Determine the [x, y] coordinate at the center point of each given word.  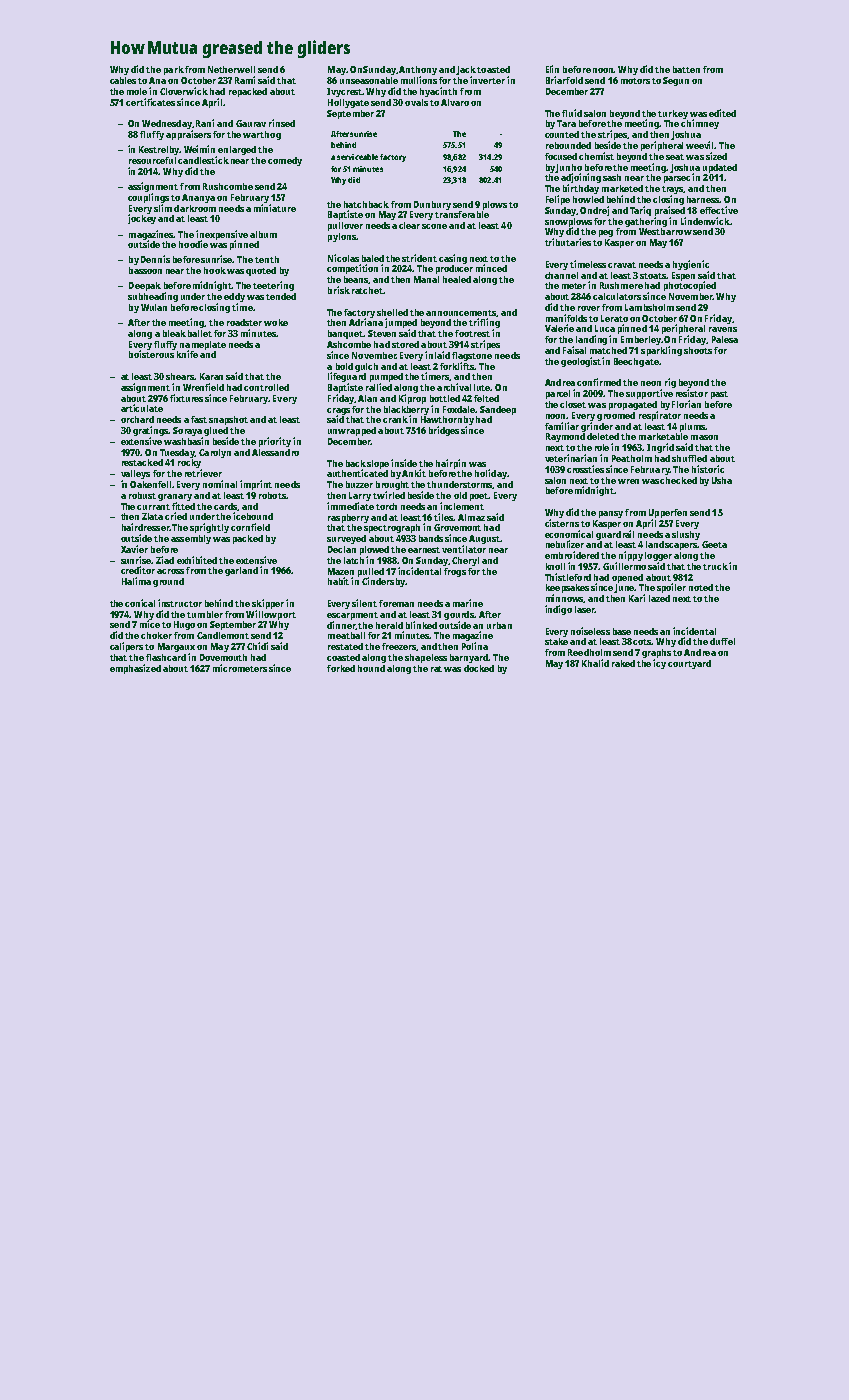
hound [371, 668]
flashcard [166, 657]
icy [659, 664]
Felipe [558, 200]
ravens [723, 329]
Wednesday [167, 124]
